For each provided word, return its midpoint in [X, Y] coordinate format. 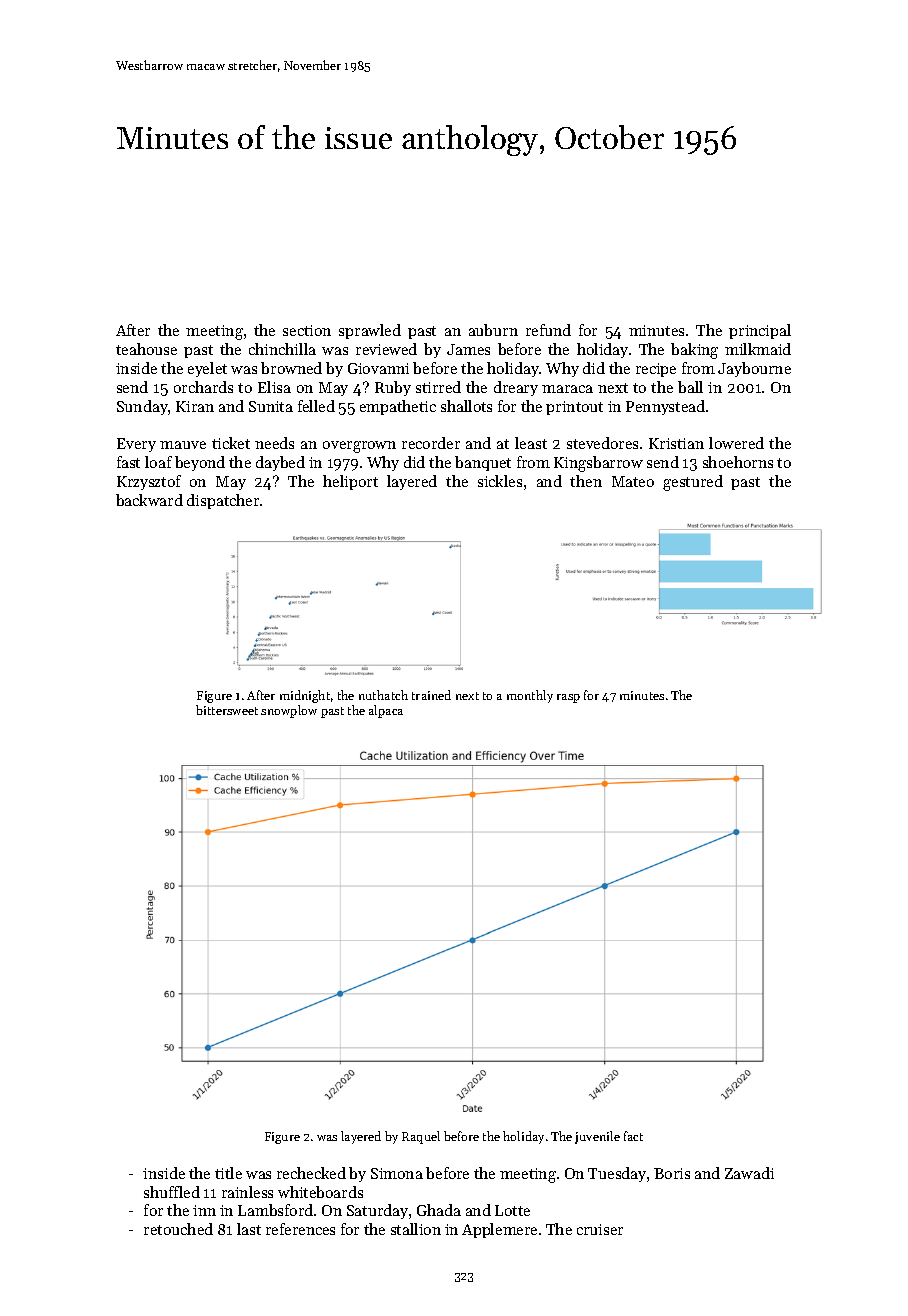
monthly [530, 696]
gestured [693, 483]
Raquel [421, 1137]
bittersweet [227, 710]
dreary [516, 388]
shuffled [172, 1192]
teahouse [146, 349]
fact [633, 1136]
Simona [397, 1173]
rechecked [311, 1173]
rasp [568, 698]
